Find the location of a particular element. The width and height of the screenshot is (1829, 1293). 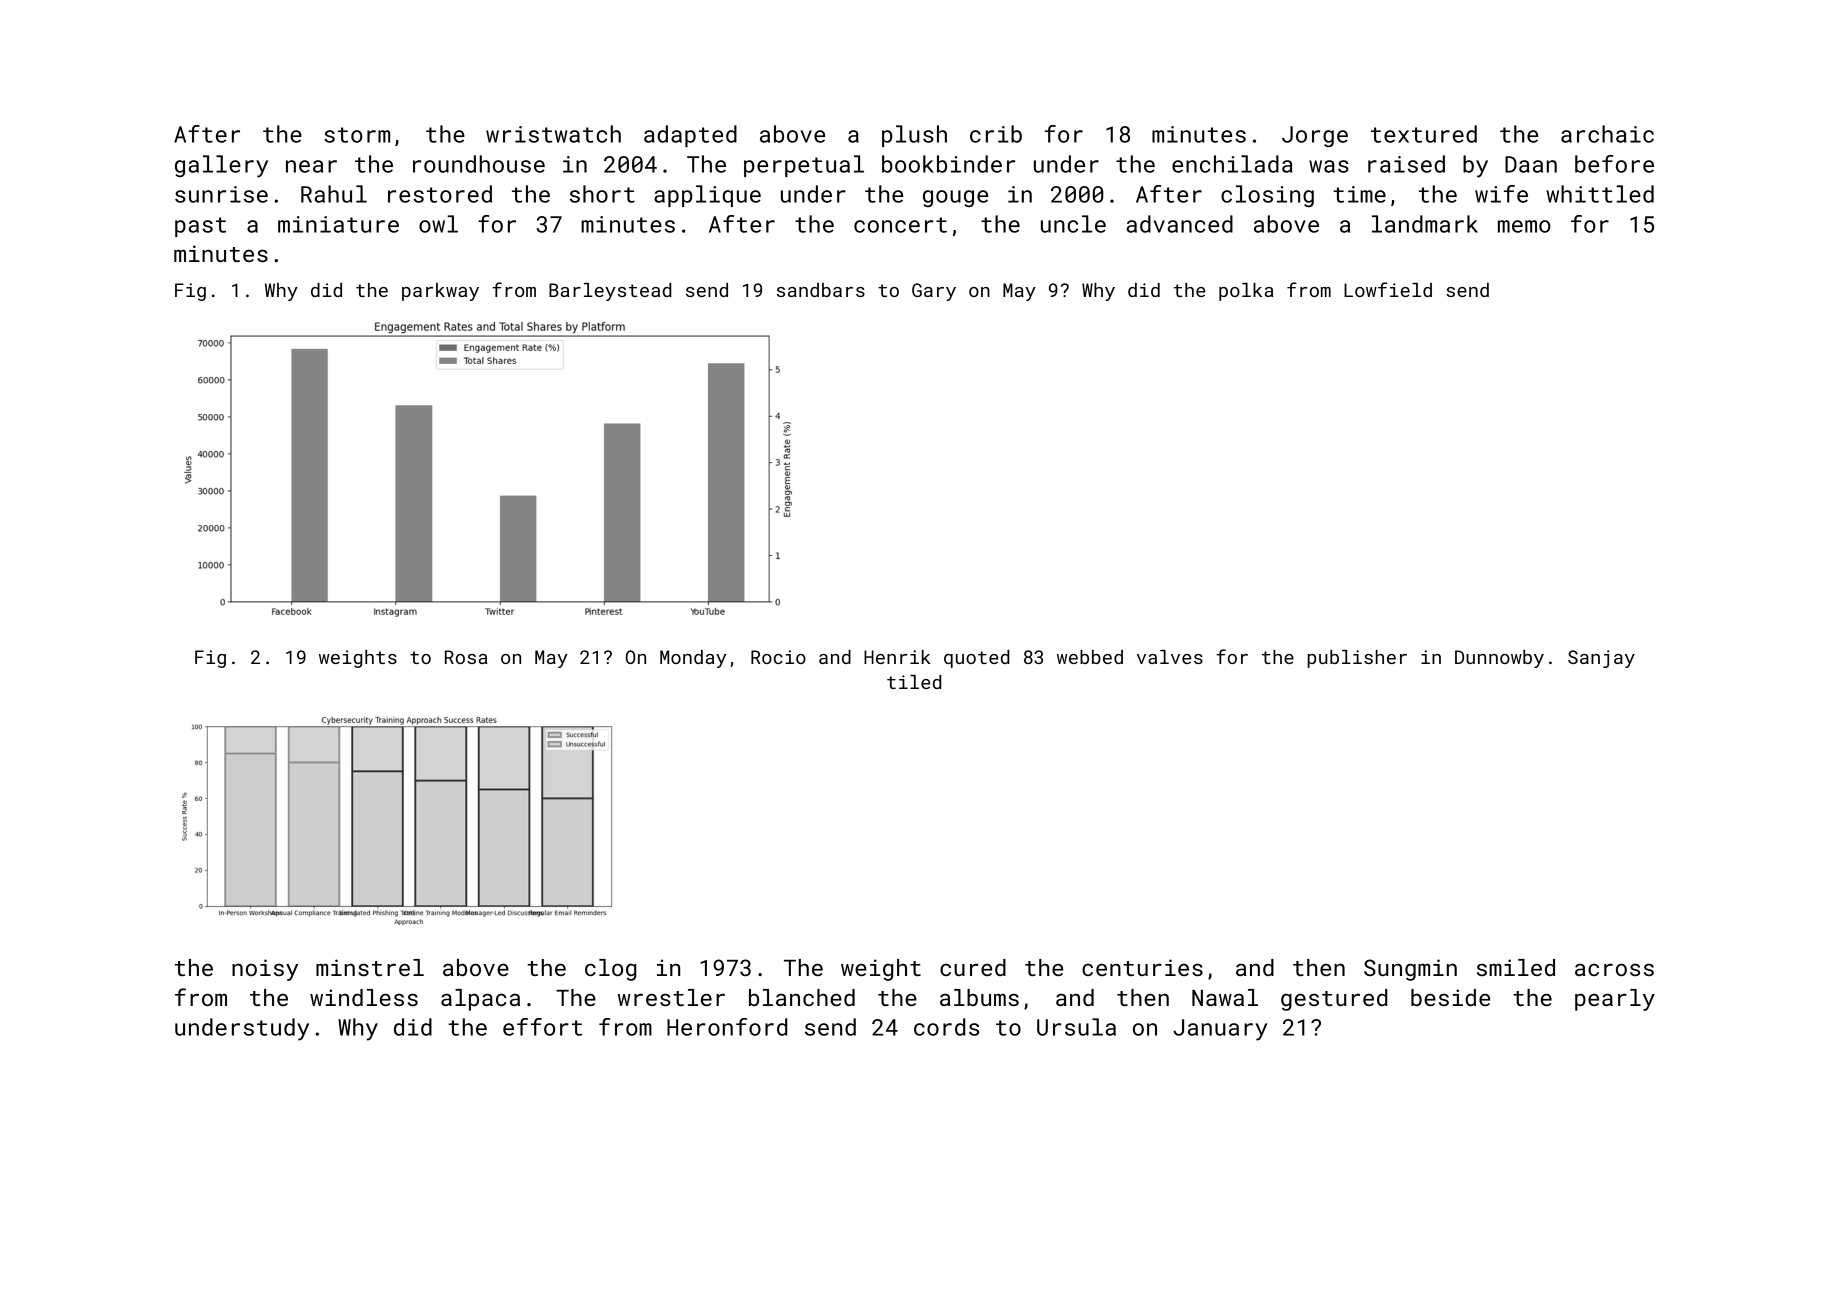

minstrel is located at coordinates (370, 967).
